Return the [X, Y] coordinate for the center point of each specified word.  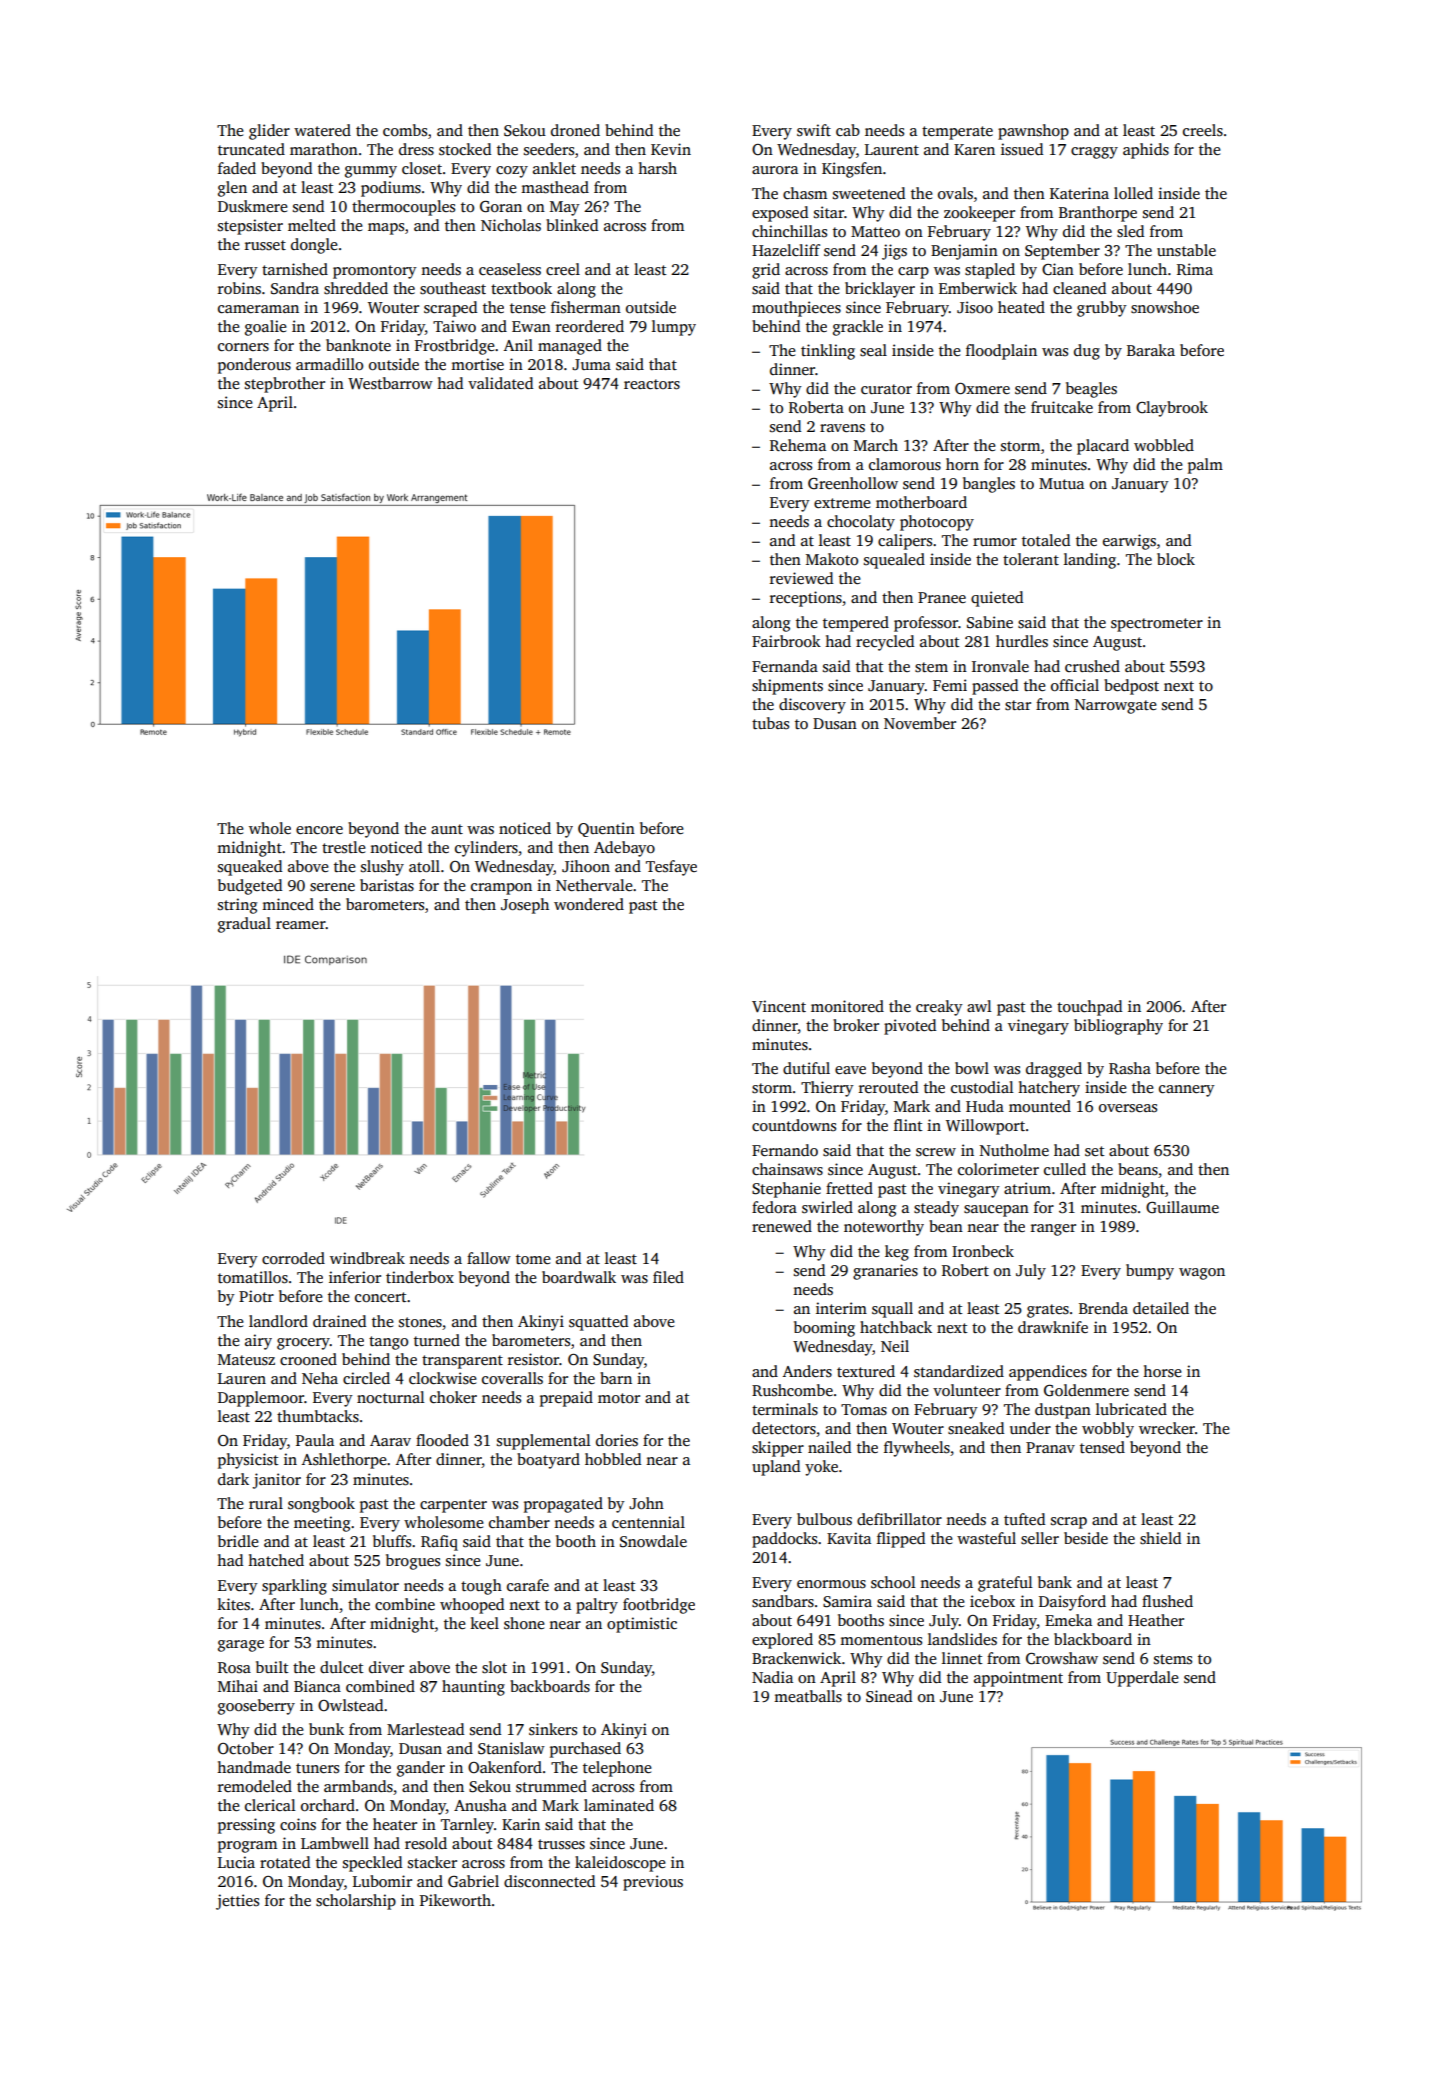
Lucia [236, 1862]
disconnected [549, 1881]
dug [1087, 352]
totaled [1046, 540]
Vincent [779, 1006]
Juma [591, 364]
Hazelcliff [786, 250]
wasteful [986, 1538]
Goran [501, 207]
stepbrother [285, 385]
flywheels [917, 1449]
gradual [244, 925]
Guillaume [1182, 1207]
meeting [322, 1524]
